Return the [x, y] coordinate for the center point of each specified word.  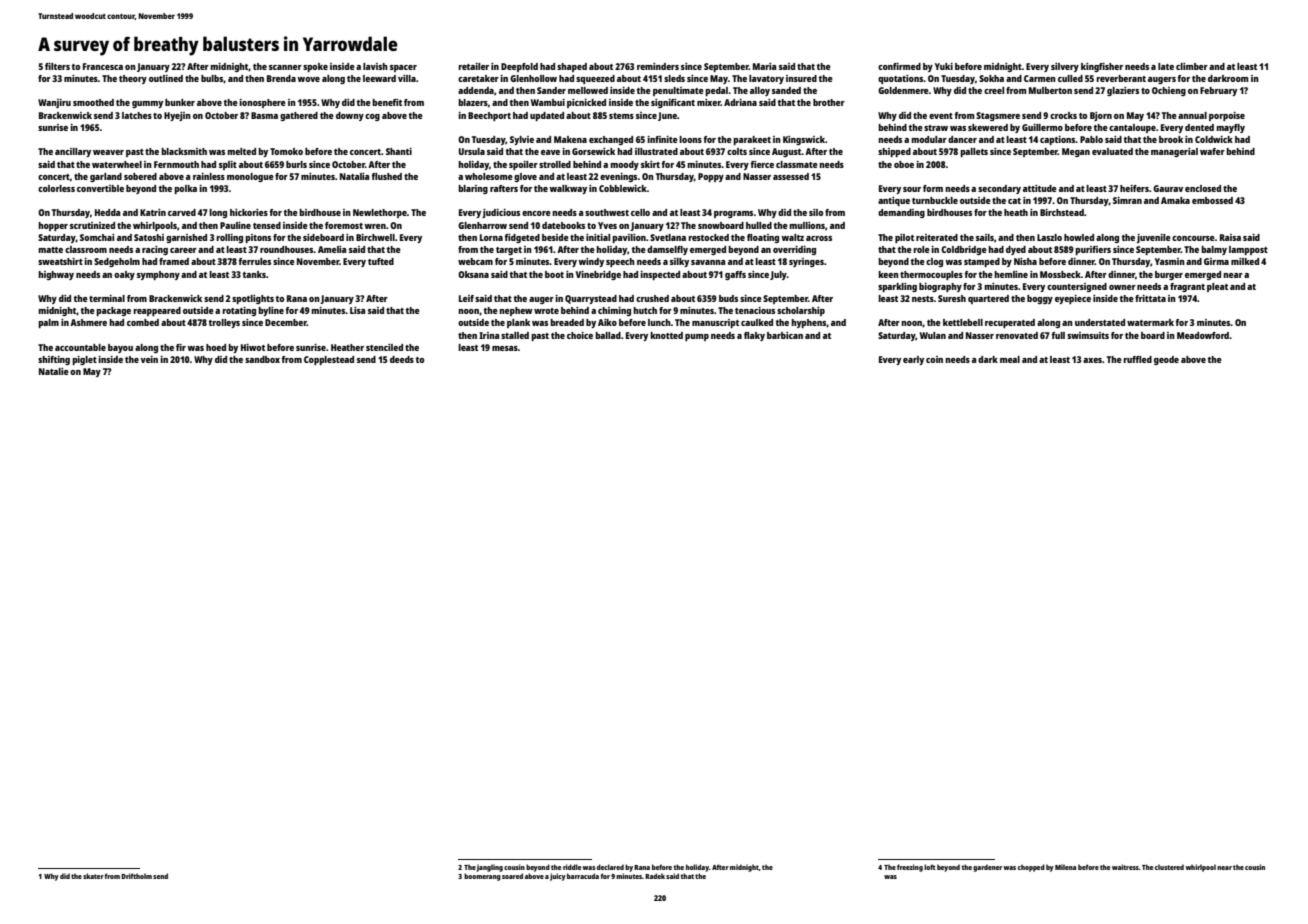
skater [93, 876]
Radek [655, 876]
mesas [505, 348]
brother [829, 102]
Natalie [54, 371]
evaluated [1112, 151]
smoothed [93, 102]
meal [1010, 359]
